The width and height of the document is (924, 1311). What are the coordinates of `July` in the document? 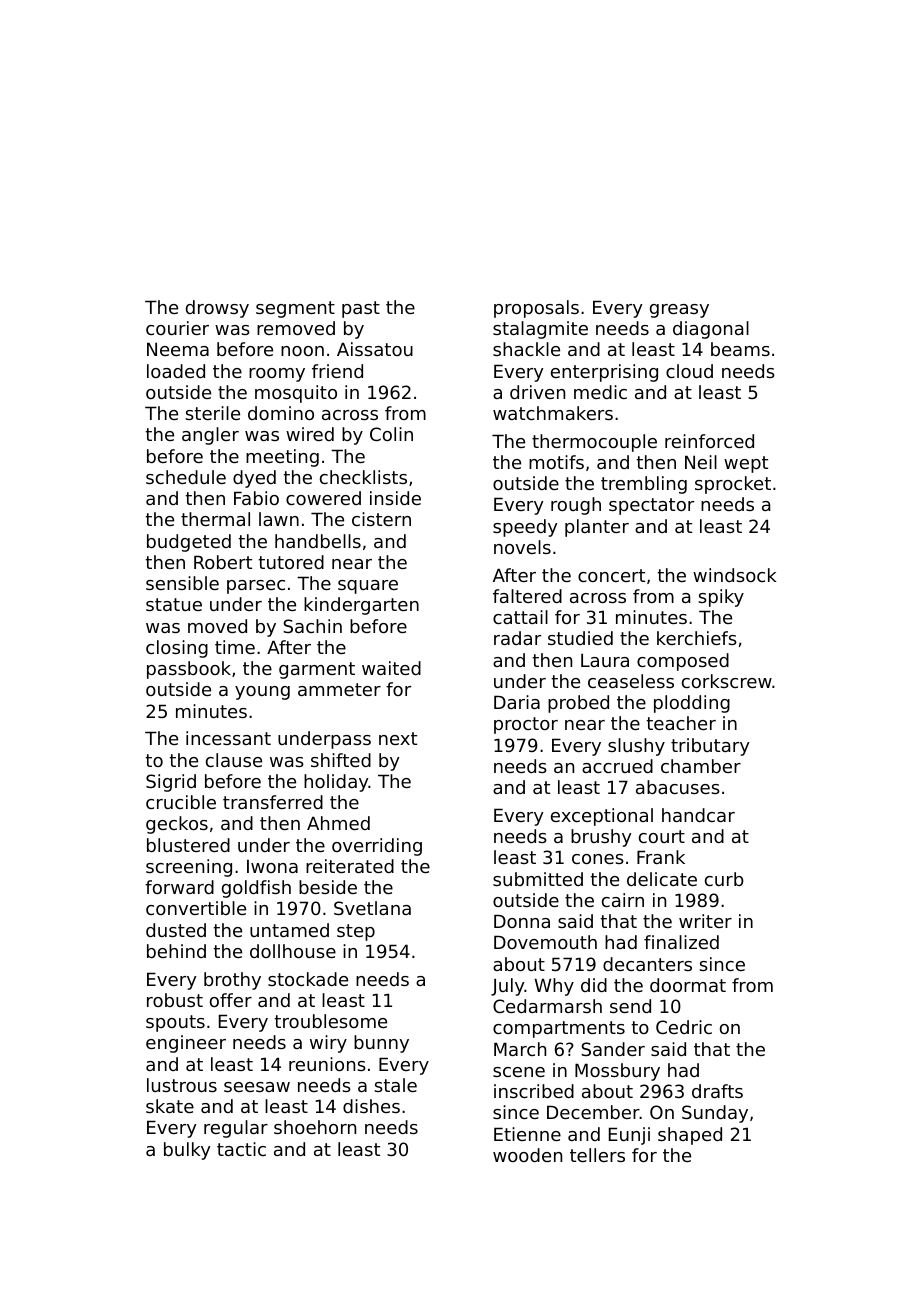 It's located at (508, 987).
